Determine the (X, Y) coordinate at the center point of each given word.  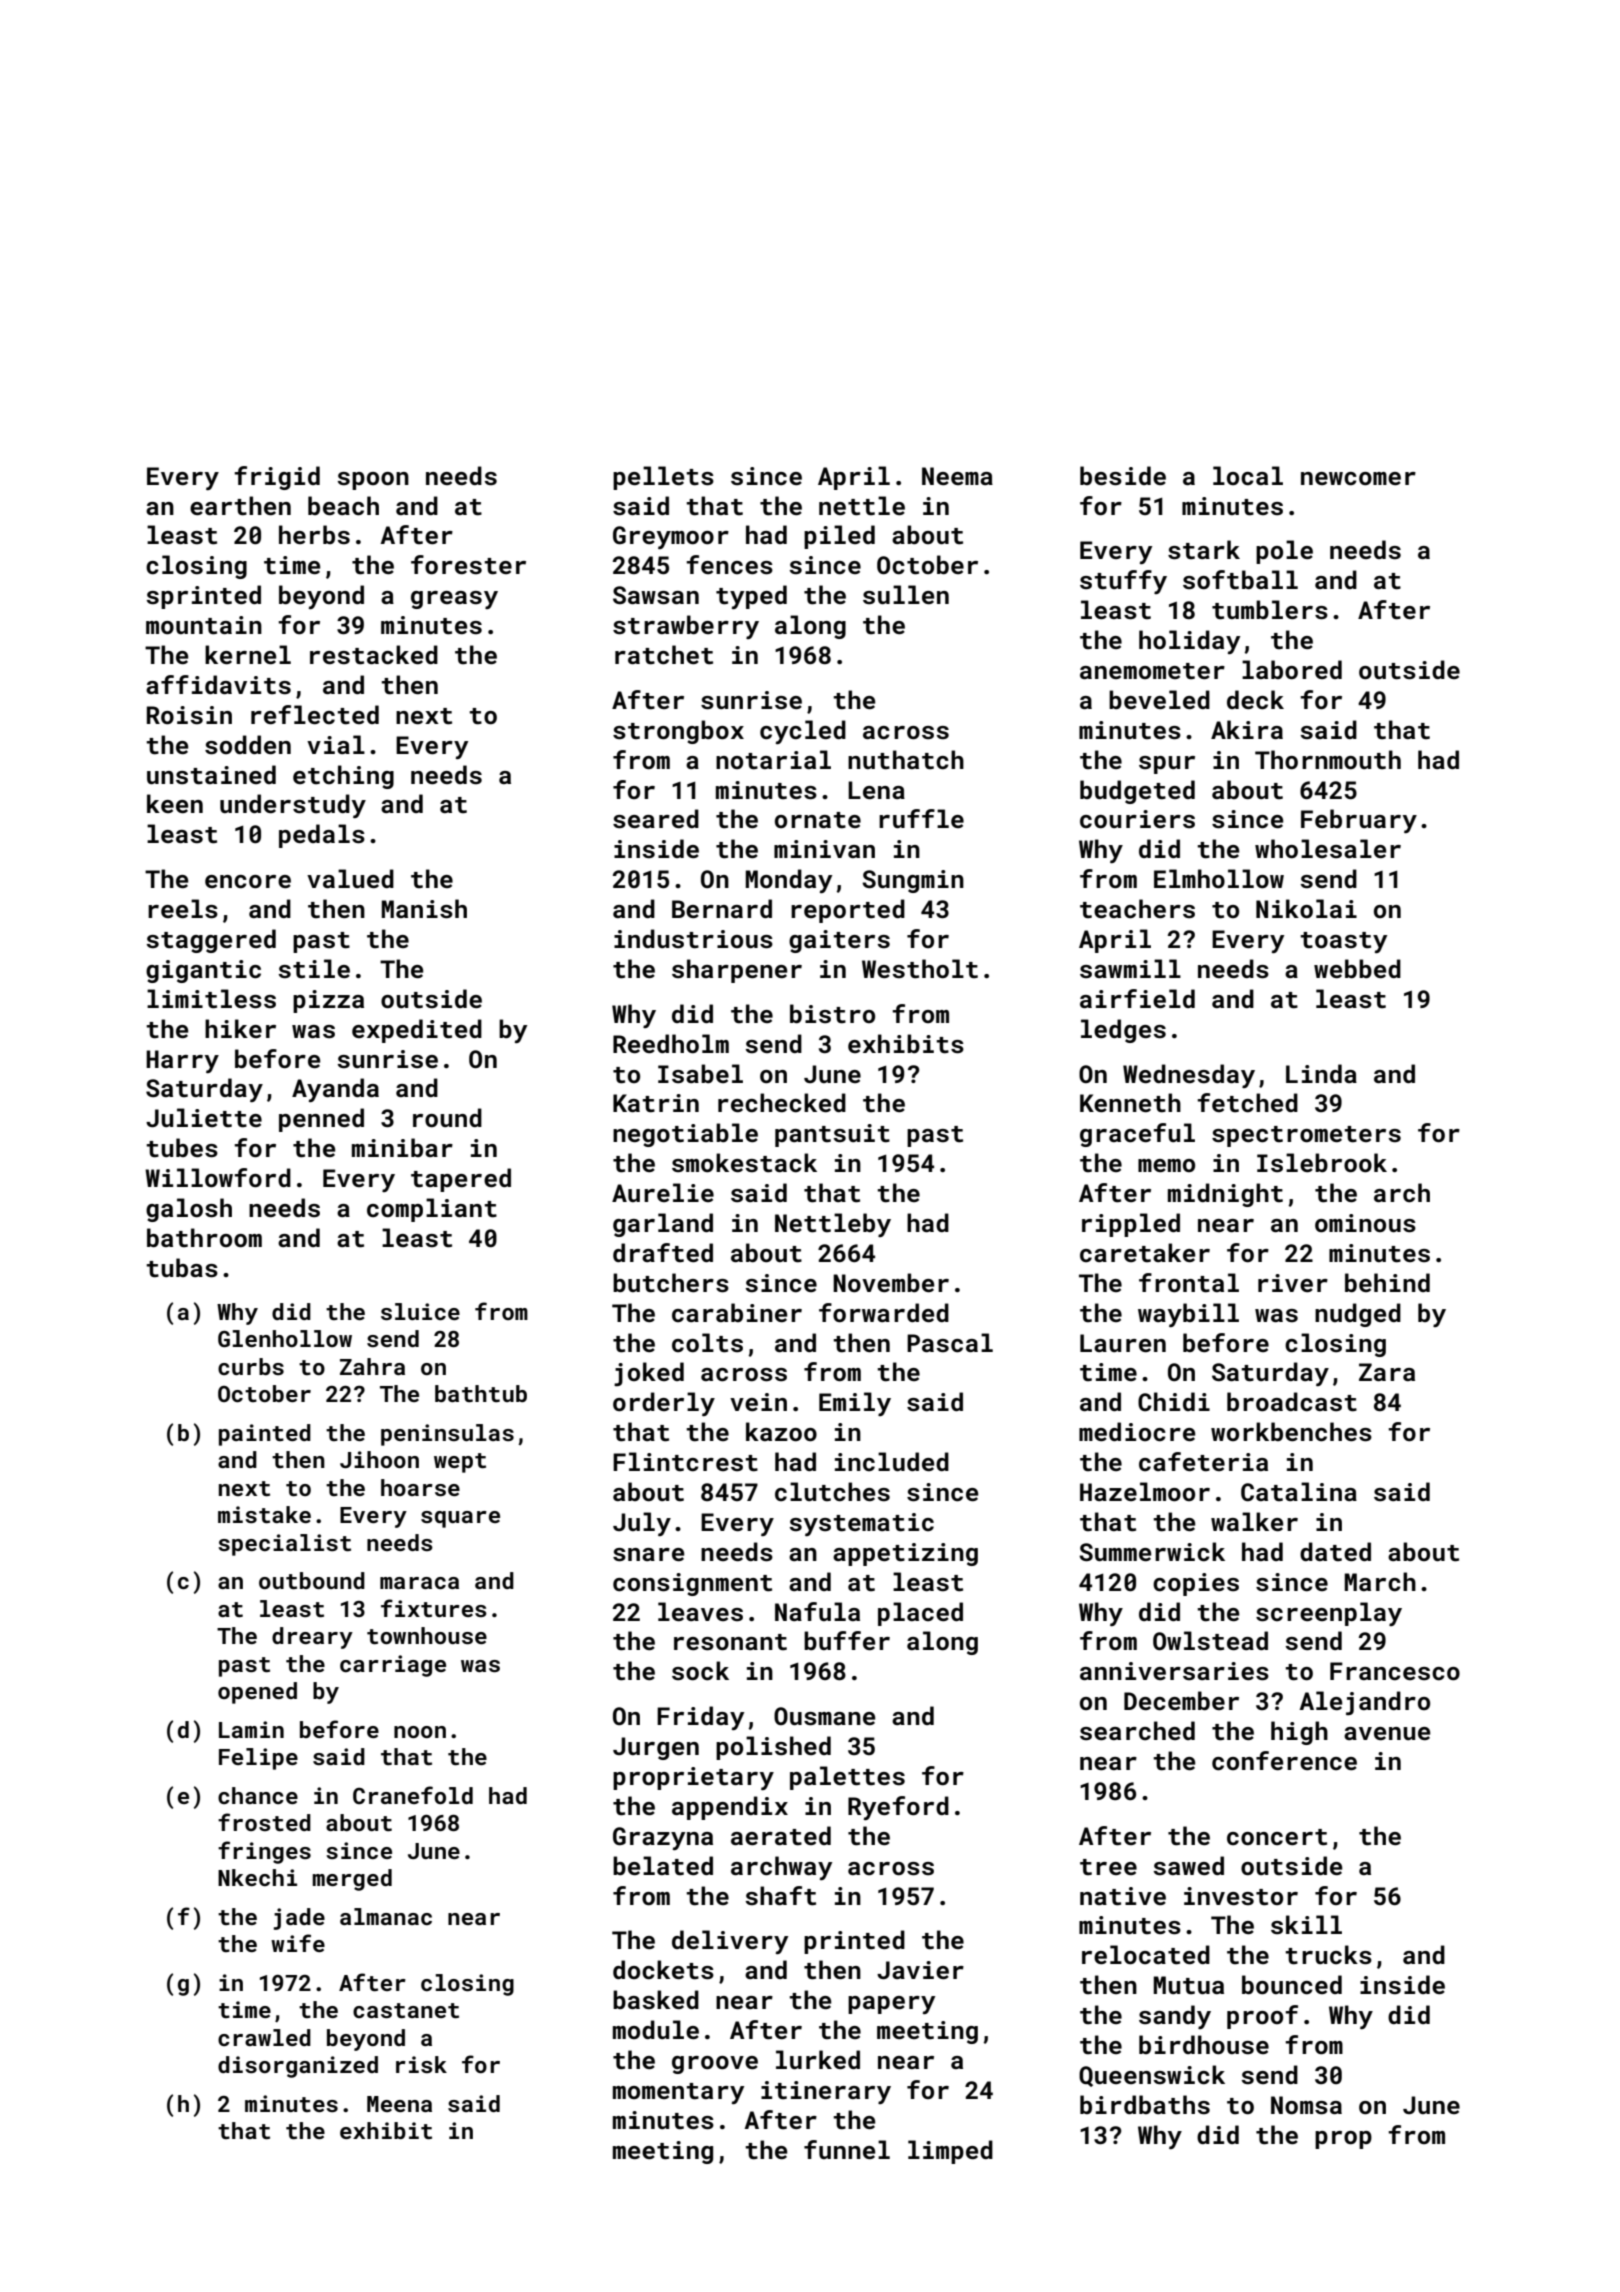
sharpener (737, 971)
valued (350, 878)
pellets (663, 478)
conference (1284, 1761)
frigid (277, 478)
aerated (781, 1836)
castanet (406, 2010)
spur (1167, 765)
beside (1123, 476)
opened (257, 1693)
